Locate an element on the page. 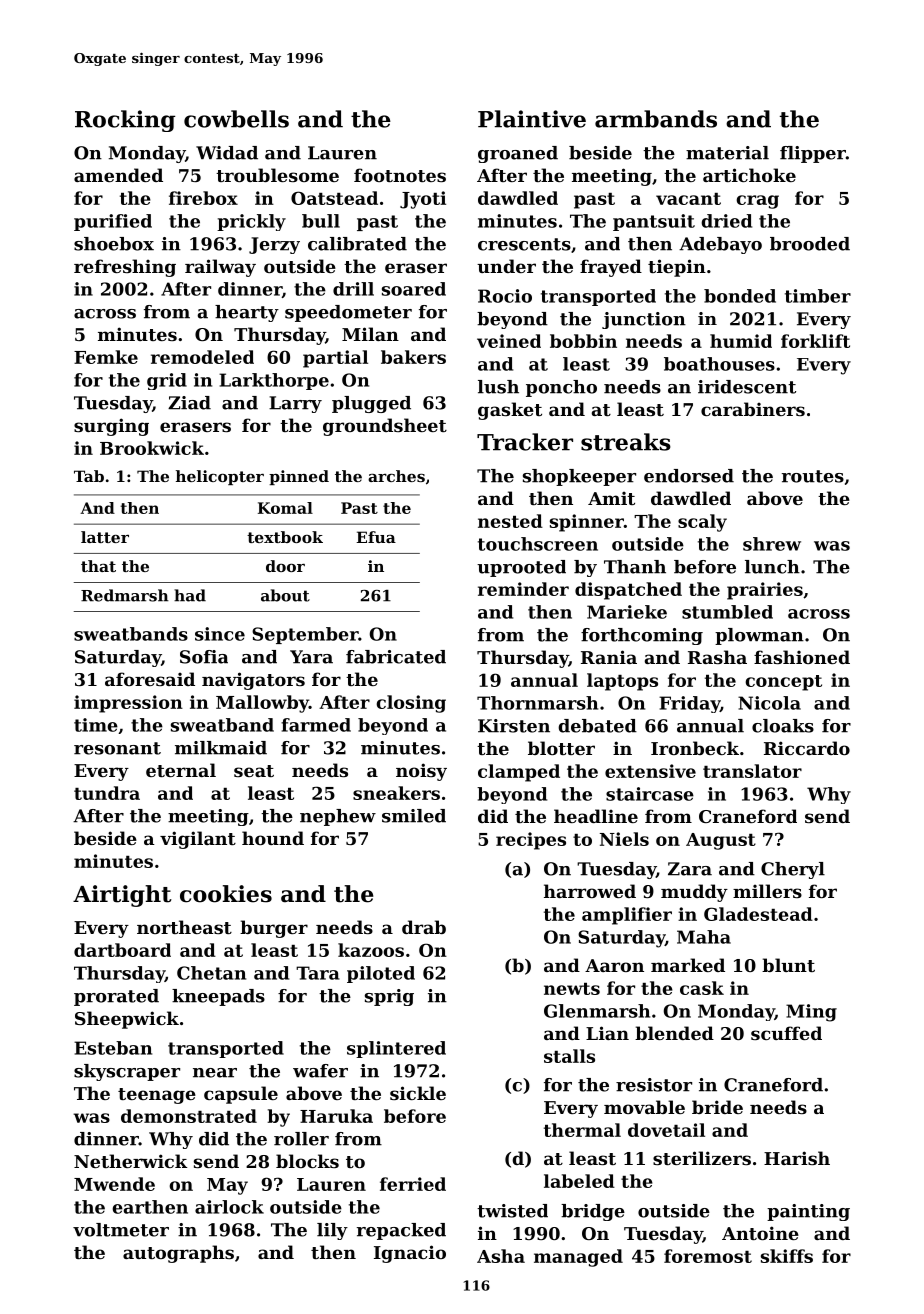 The image size is (924, 1314). scaly is located at coordinates (702, 523).
